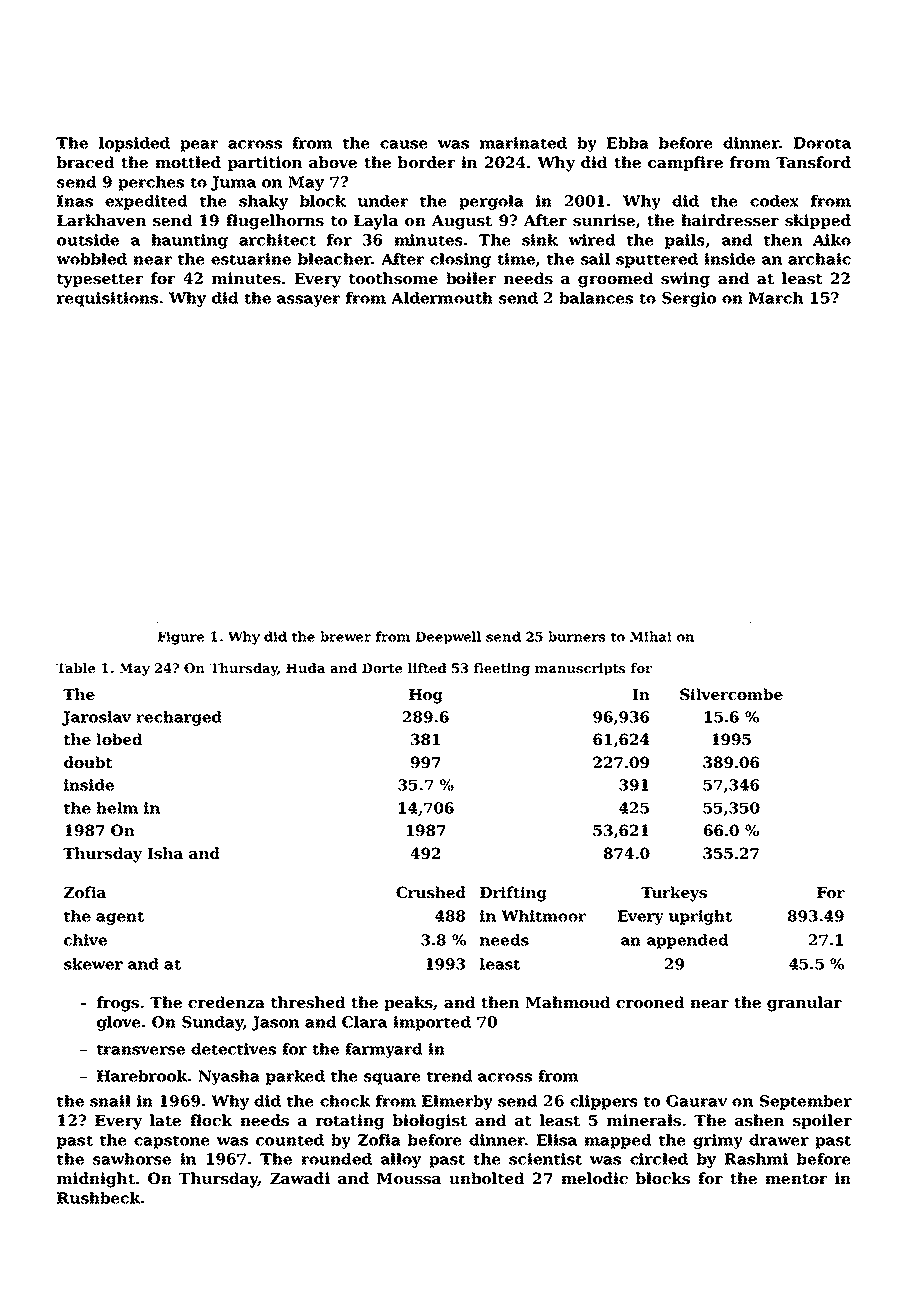  I want to click on Aldermouth, so click(442, 298).
